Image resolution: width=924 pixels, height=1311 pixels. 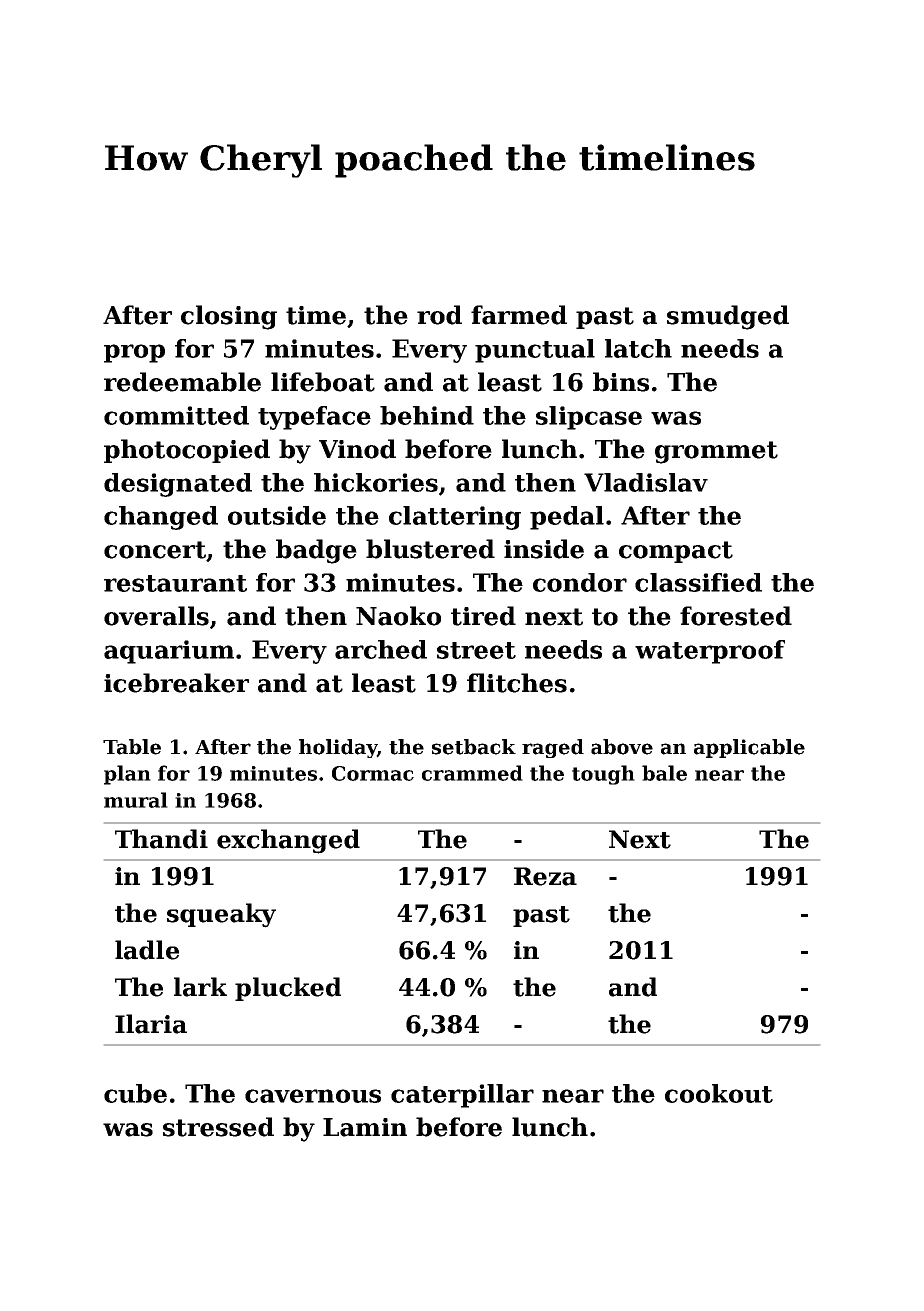 What do you see at coordinates (664, 773) in the image?
I see `bale` at bounding box center [664, 773].
